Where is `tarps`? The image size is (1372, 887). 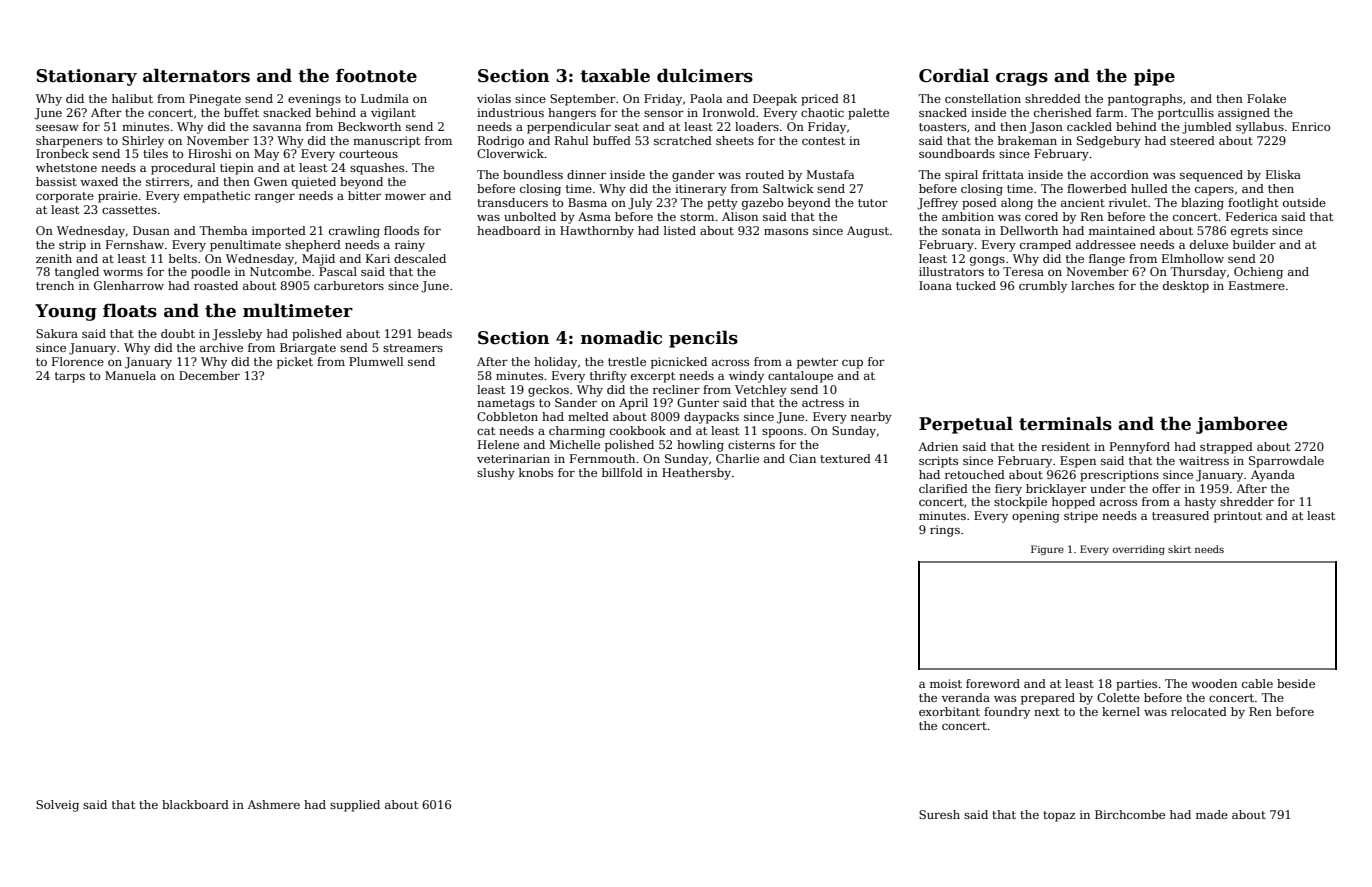 tarps is located at coordinates (70, 377).
